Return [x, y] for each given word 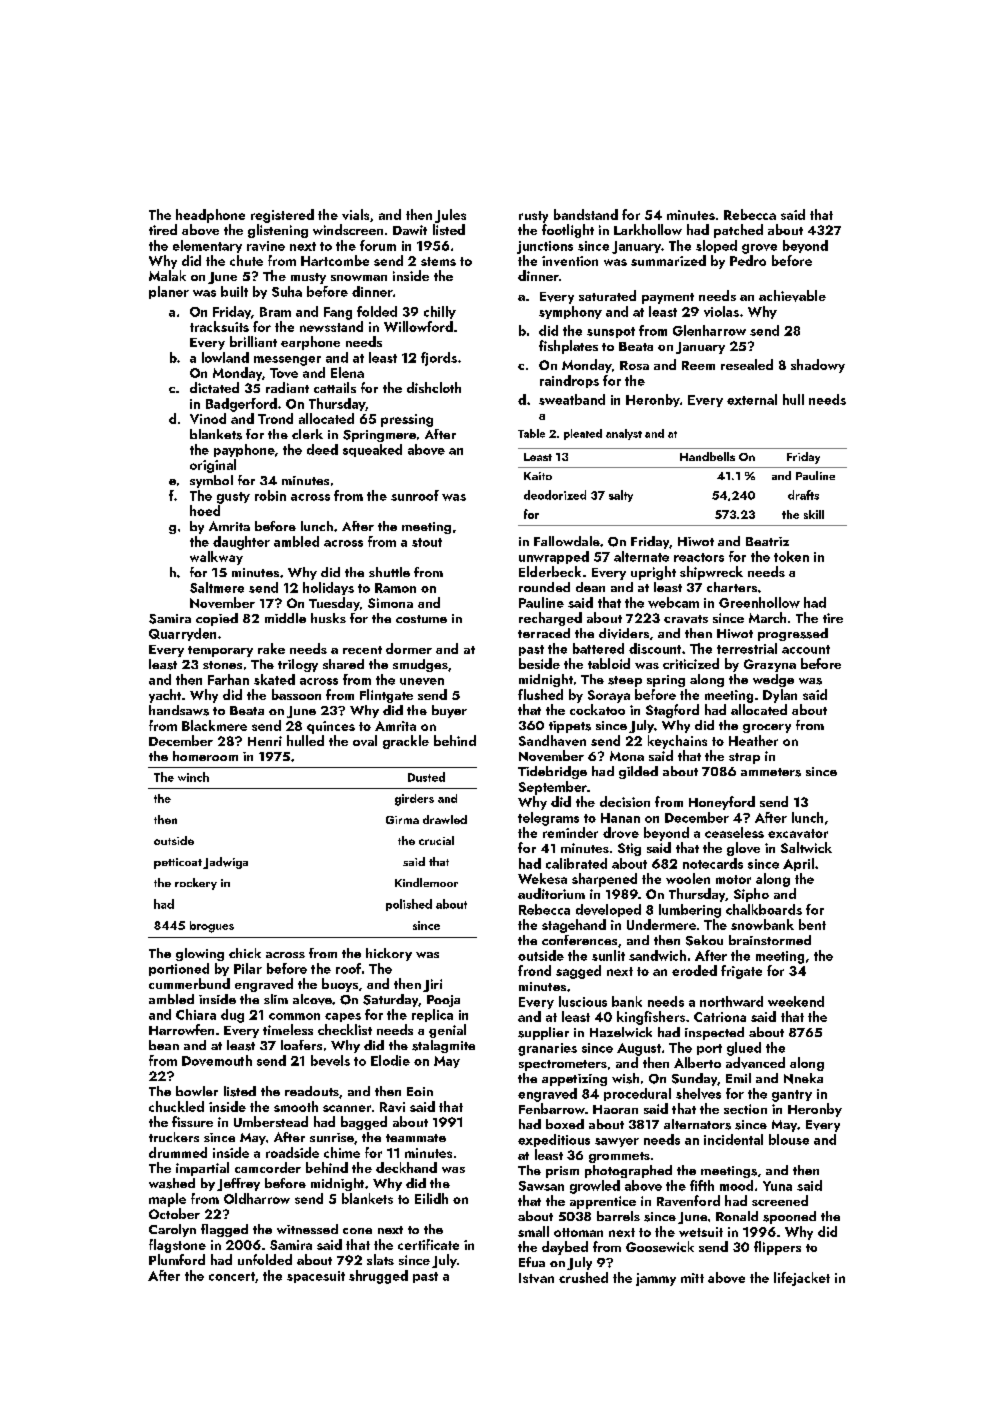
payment [668, 298]
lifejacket [802, 1279]
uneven [422, 681]
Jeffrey [238, 1184]
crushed [583, 1277]
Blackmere [214, 725]
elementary [207, 246]
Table [531, 433]
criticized [691, 663]
